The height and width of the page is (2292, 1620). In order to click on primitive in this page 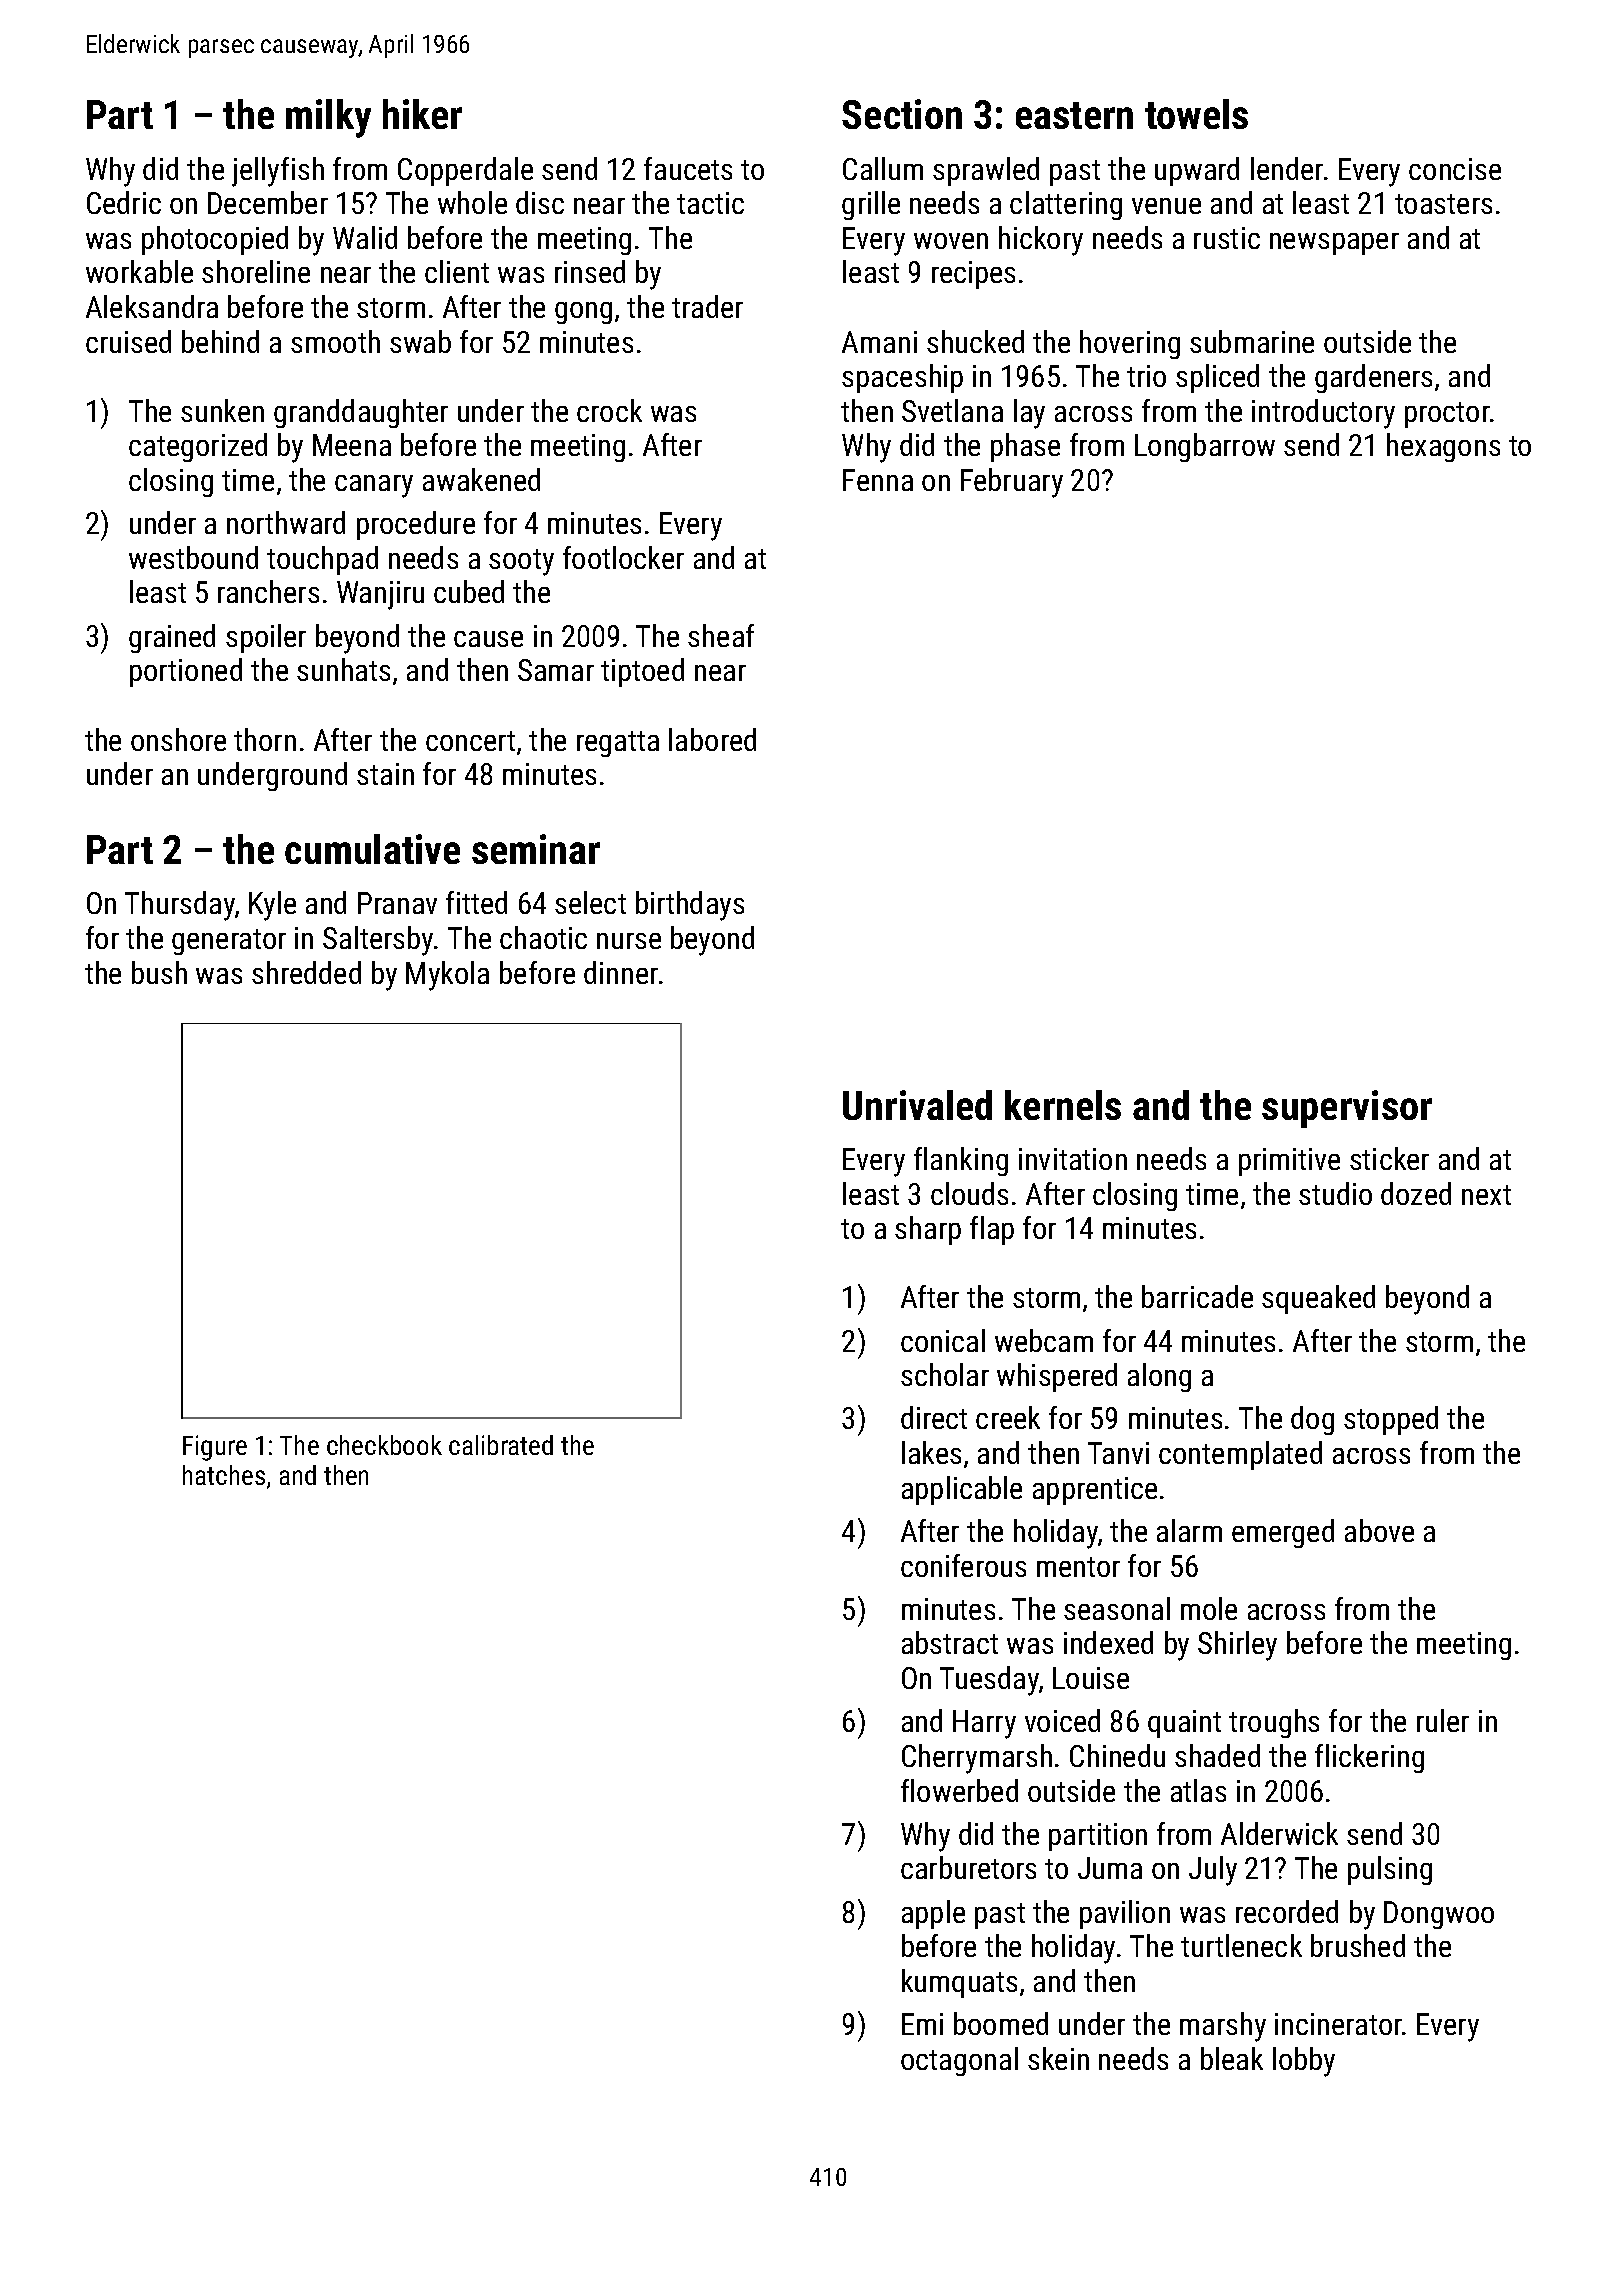, I will do `click(1289, 1162)`.
